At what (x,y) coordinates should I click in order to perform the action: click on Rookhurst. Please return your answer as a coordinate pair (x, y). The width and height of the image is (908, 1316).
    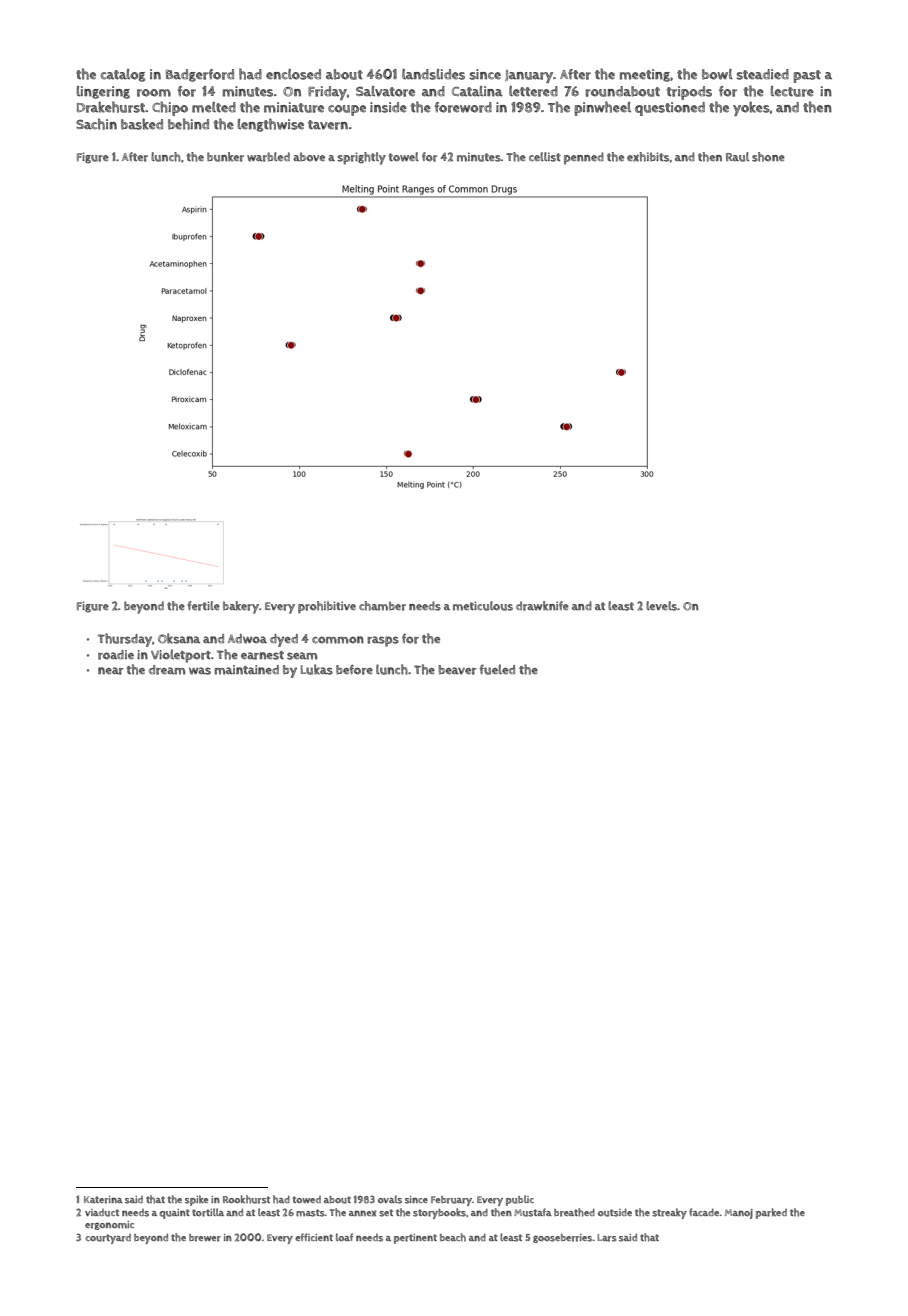
    Looking at the image, I should click on (246, 1199).
